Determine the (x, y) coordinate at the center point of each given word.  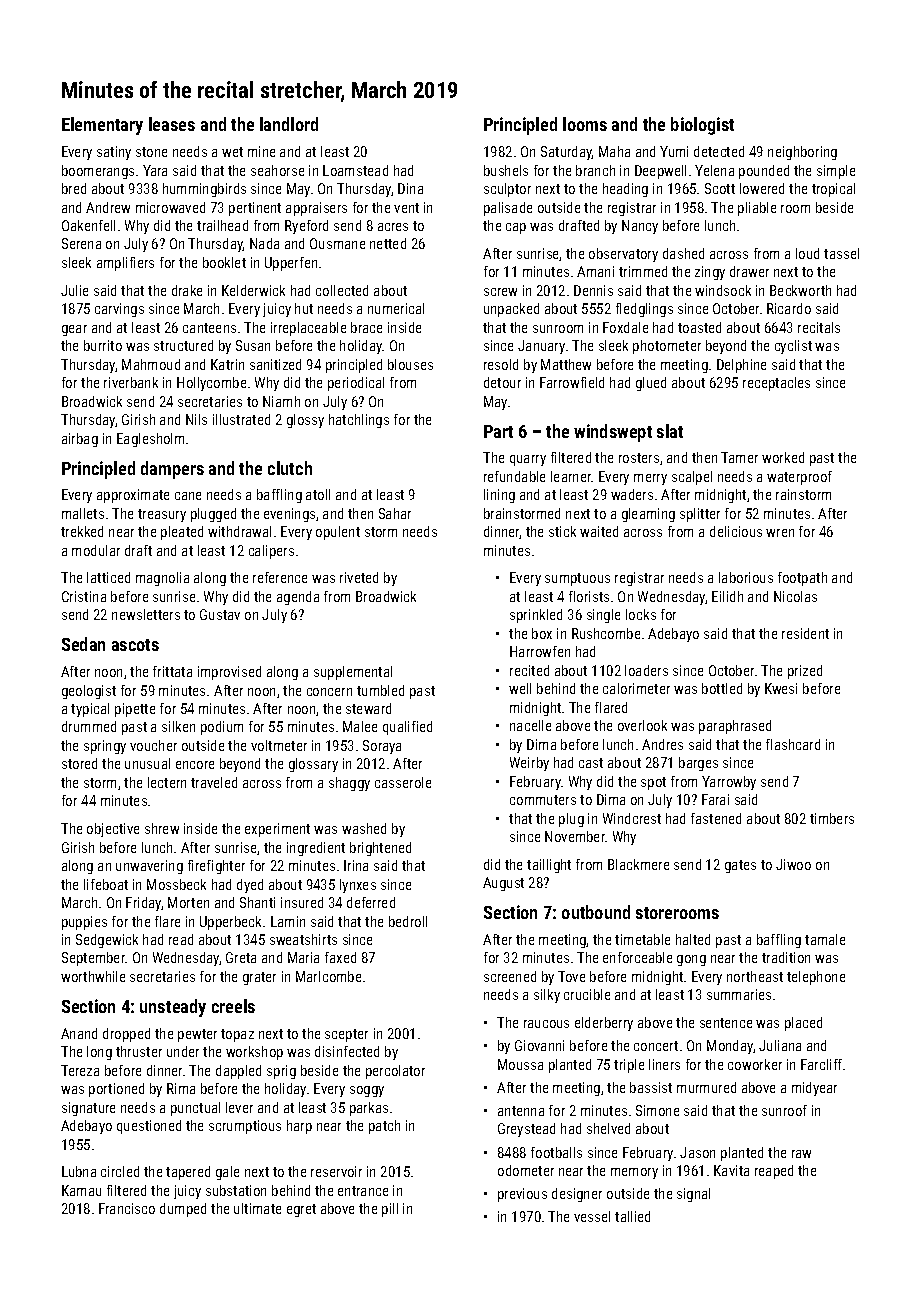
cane (188, 496)
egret (301, 1210)
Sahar (395, 513)
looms (585, 124)
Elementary (102, 126)
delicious (736, 531)
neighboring (802, 153)
